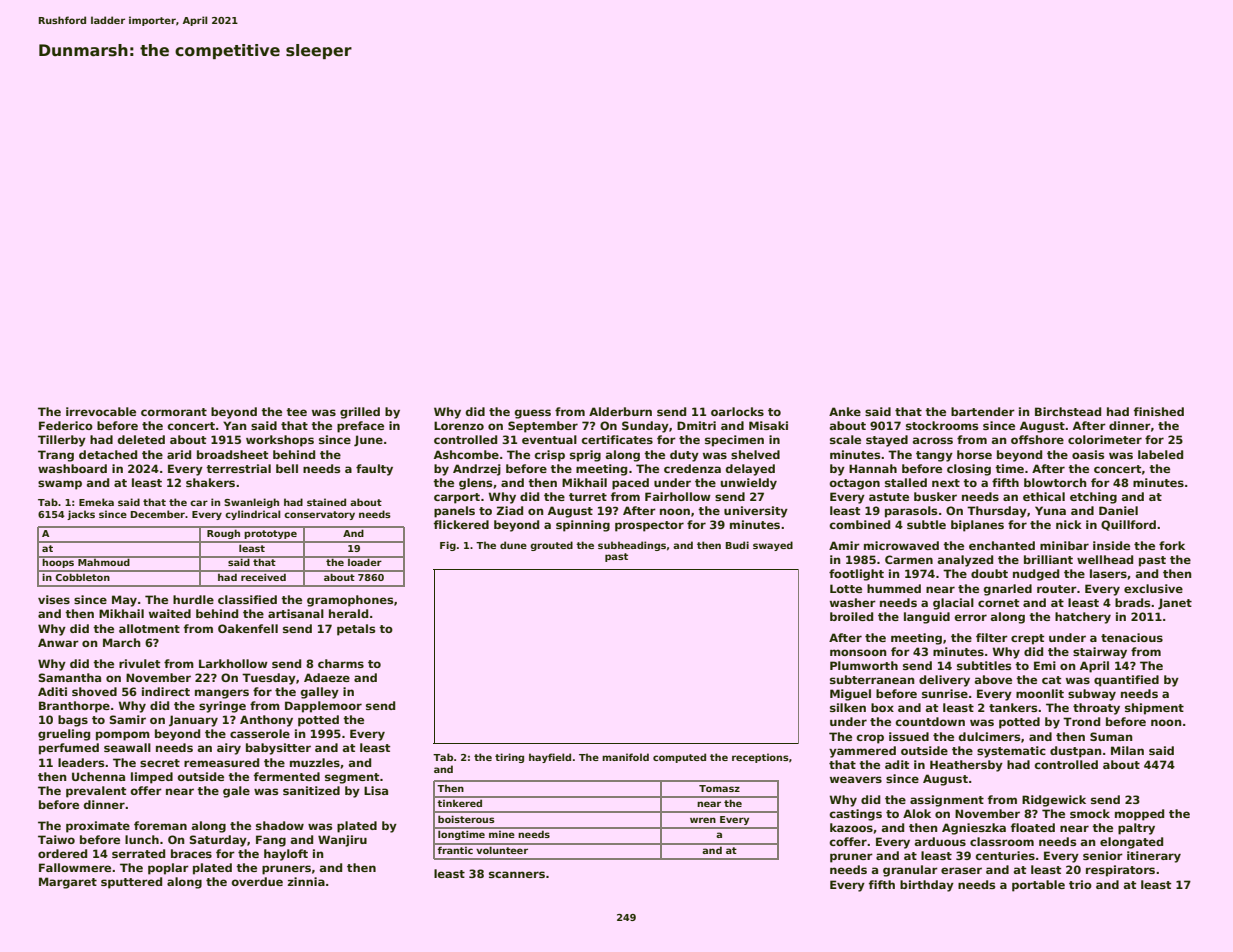  Describe the element at coordinates (649, 526) in the document. I see `prospector` at that location.
